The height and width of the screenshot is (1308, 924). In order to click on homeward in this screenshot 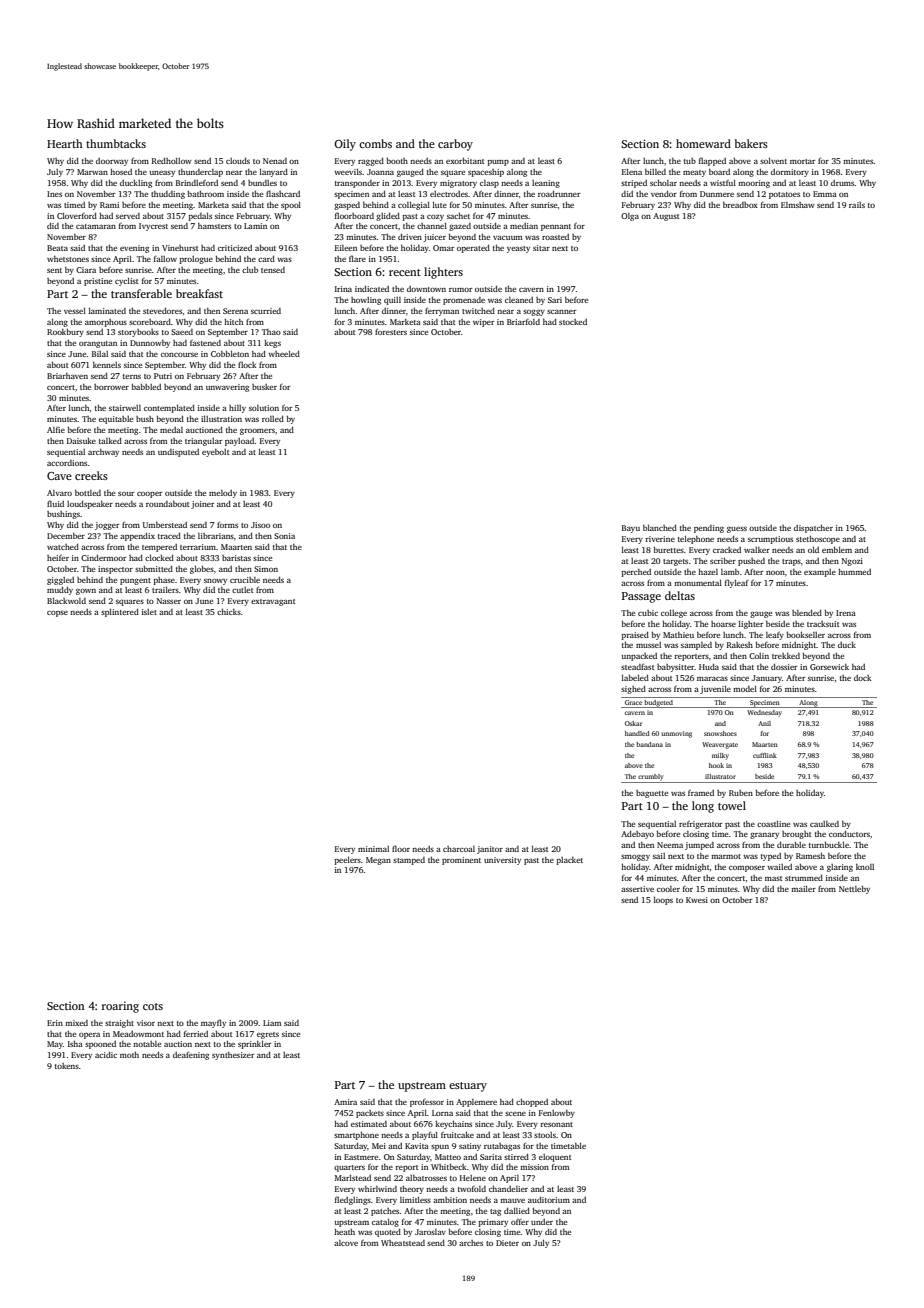, I will do `click(703, 143)`.
